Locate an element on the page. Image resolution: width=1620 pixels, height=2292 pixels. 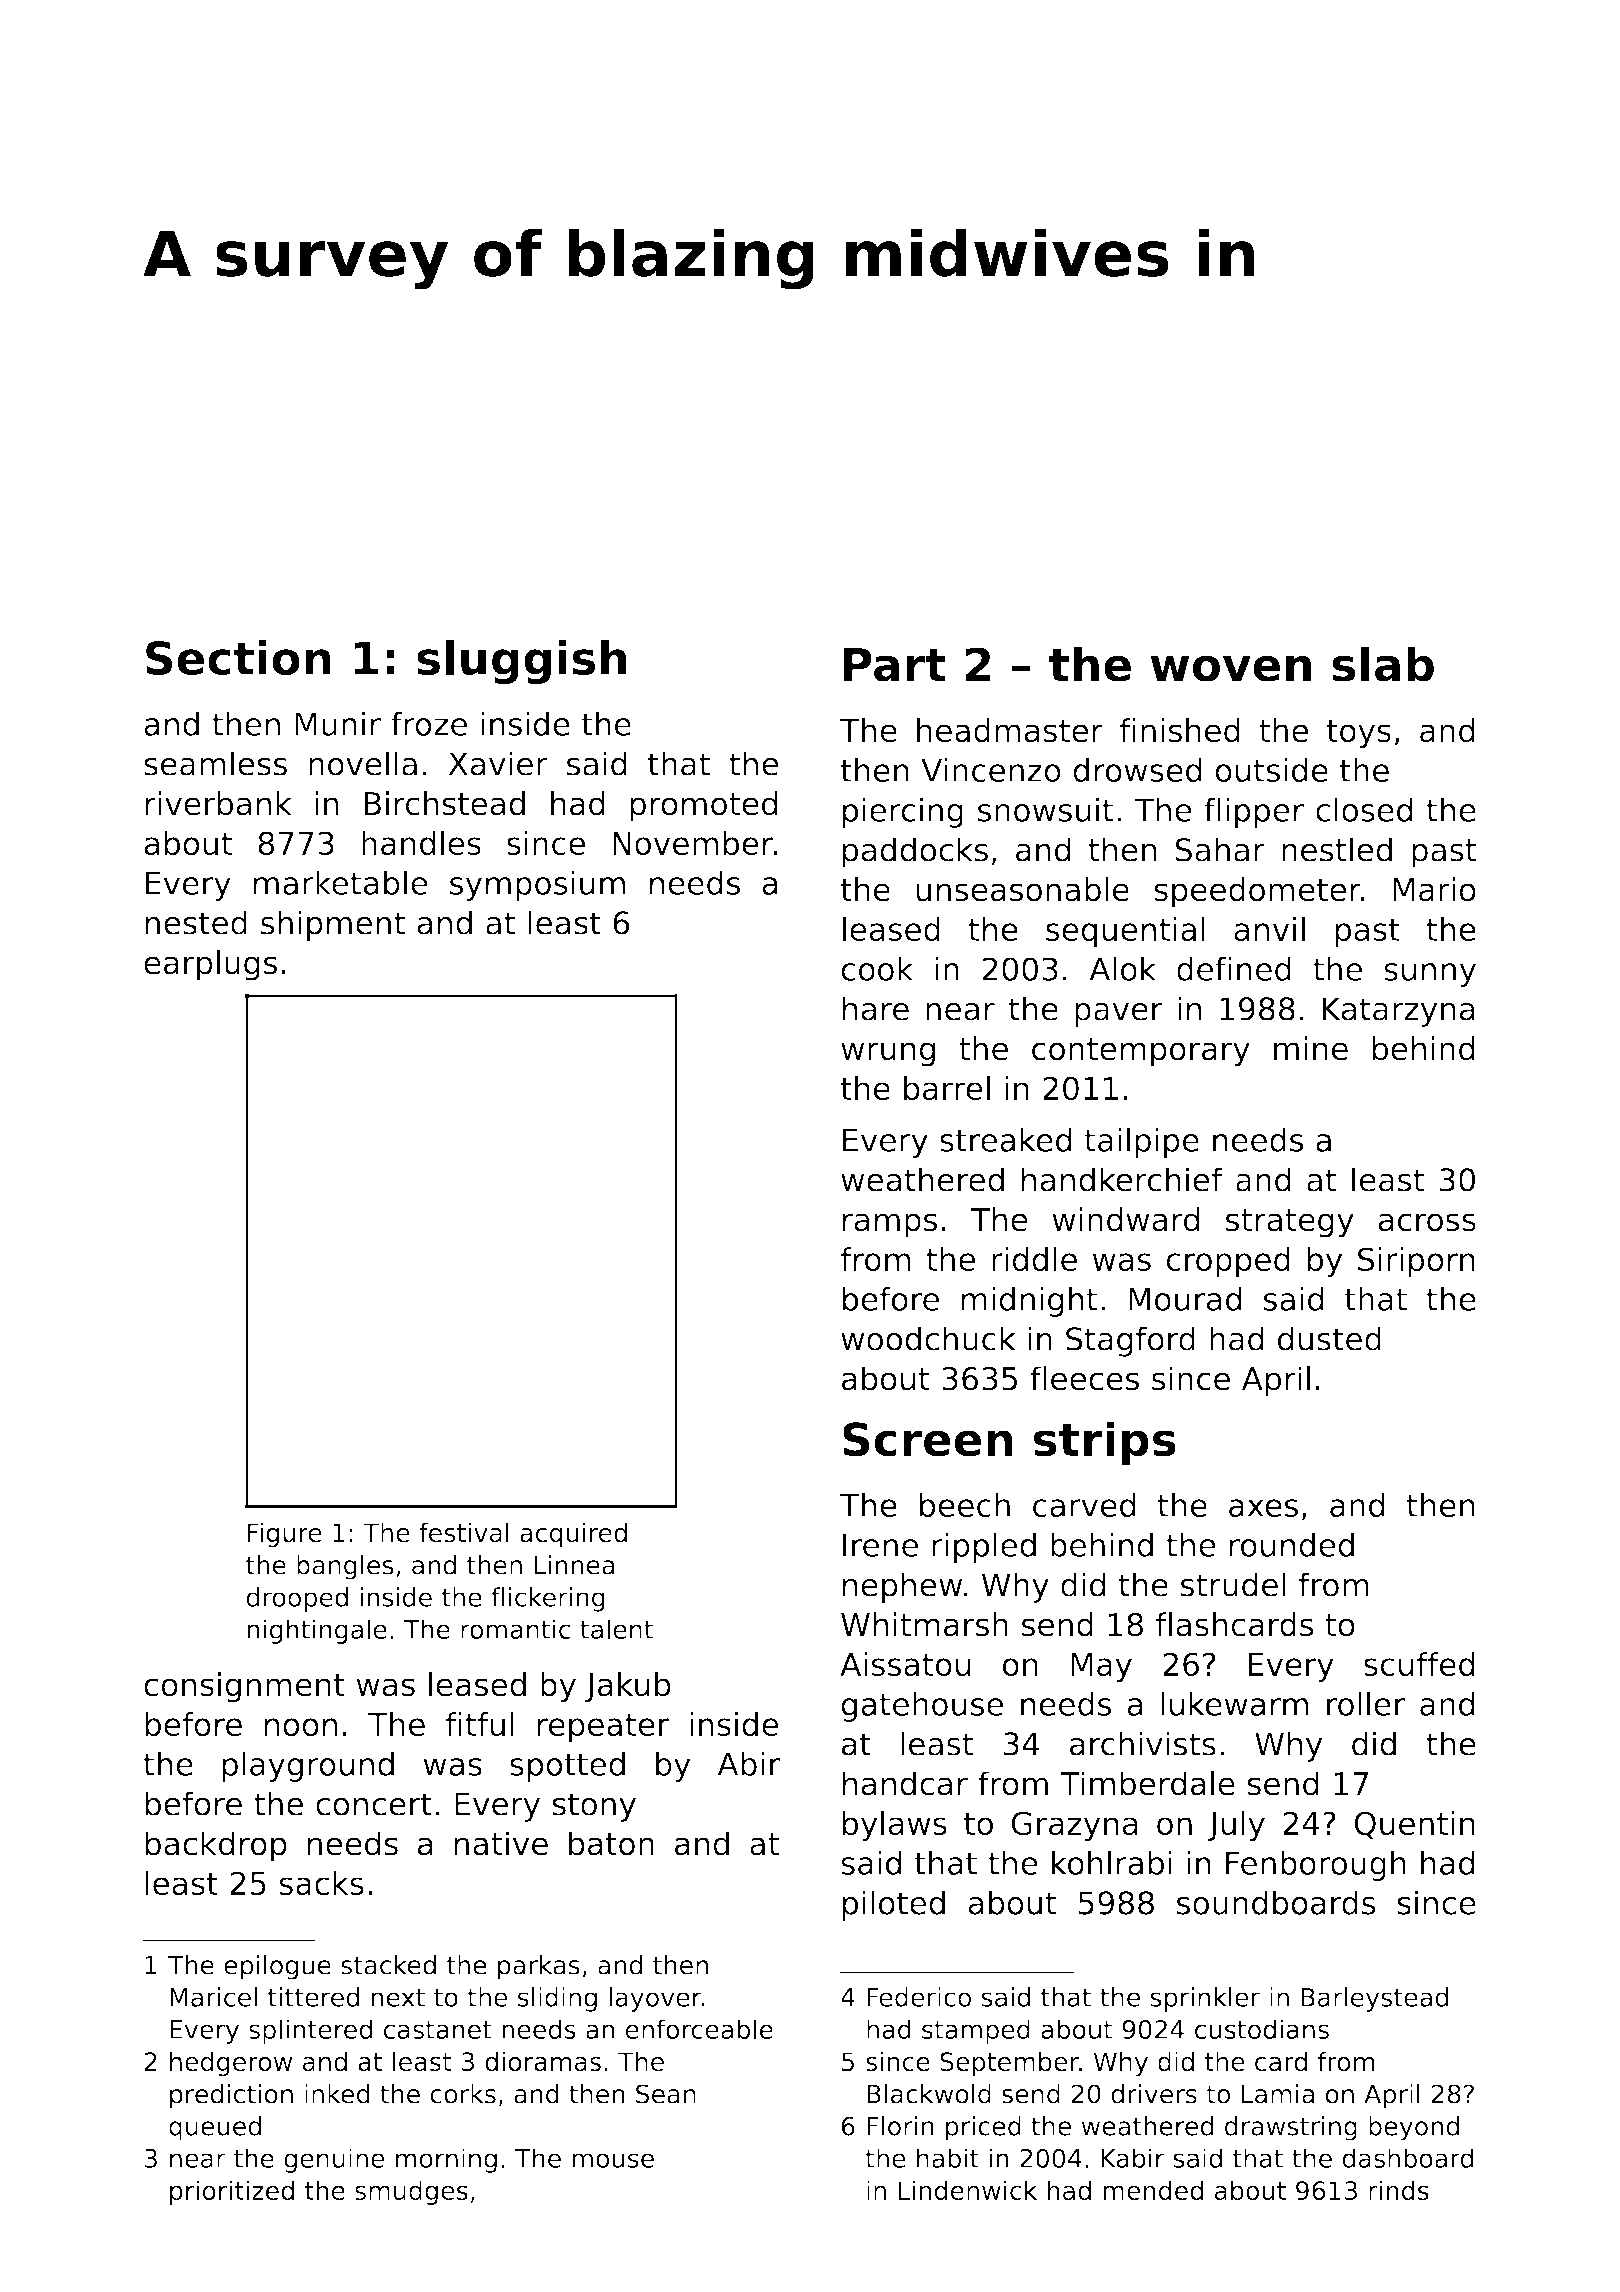
dusted is located at coordinates (1329, 1338).
